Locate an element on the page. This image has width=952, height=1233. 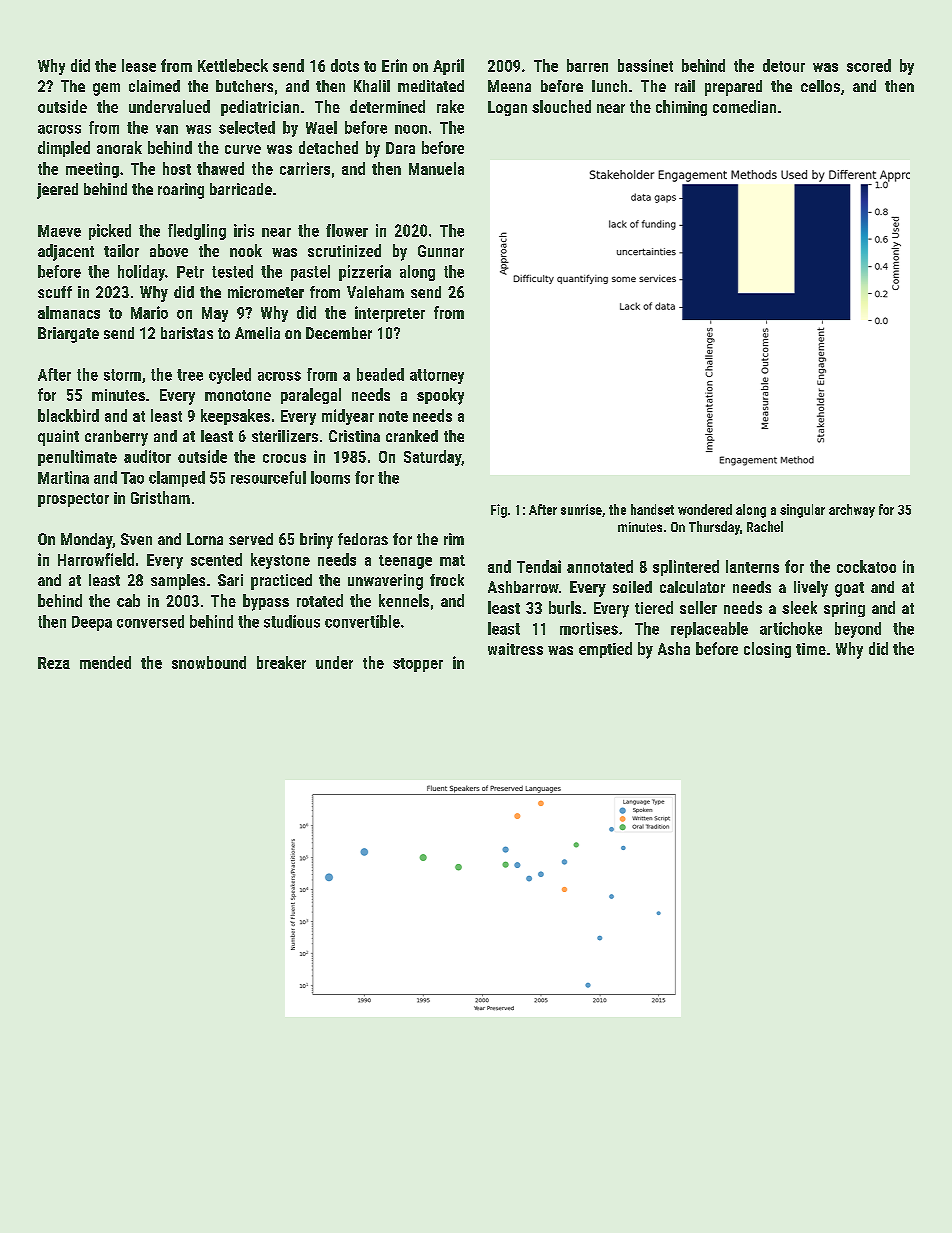
Gunnar is located at coordinates (441, 251).
